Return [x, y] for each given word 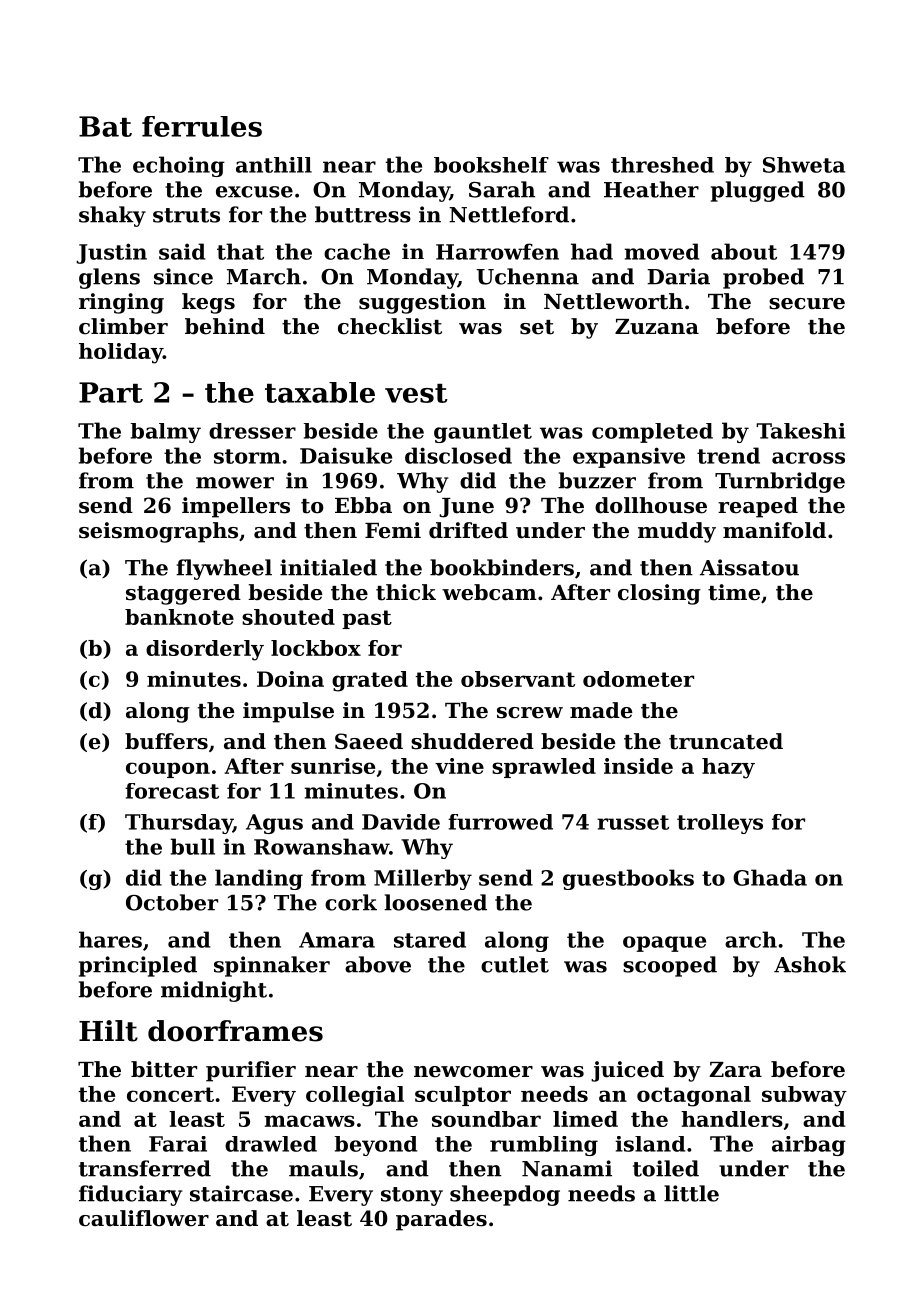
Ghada [770, 877]
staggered [183, 594]
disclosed [458, 455]
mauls [323, 1168]
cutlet [515, 964]
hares [110, 939]
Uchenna [527, 276]
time [734, 592]
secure [807, 304]
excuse [254, 192]
